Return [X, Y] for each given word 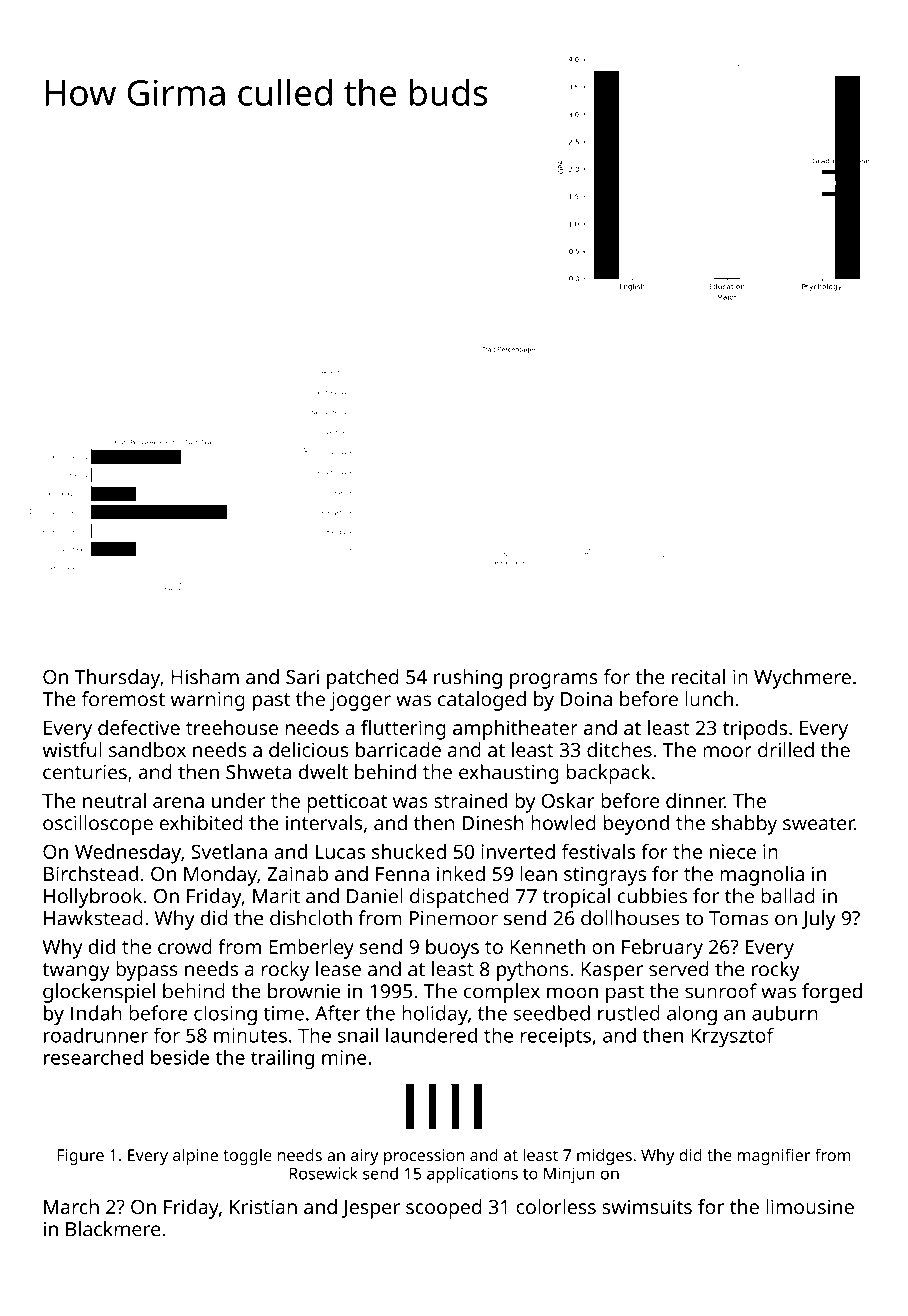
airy [364, 1157]
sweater [818, 824]
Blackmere [113, 1229]
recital [698, 676]
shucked [409, 851]
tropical [576, 898]
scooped [444, 1209]
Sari [302, 676]
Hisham [205, 676]
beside [180, 1057]
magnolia [762, 876]
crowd [185, 946]
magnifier [773, 1156]
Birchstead [91, 873]
